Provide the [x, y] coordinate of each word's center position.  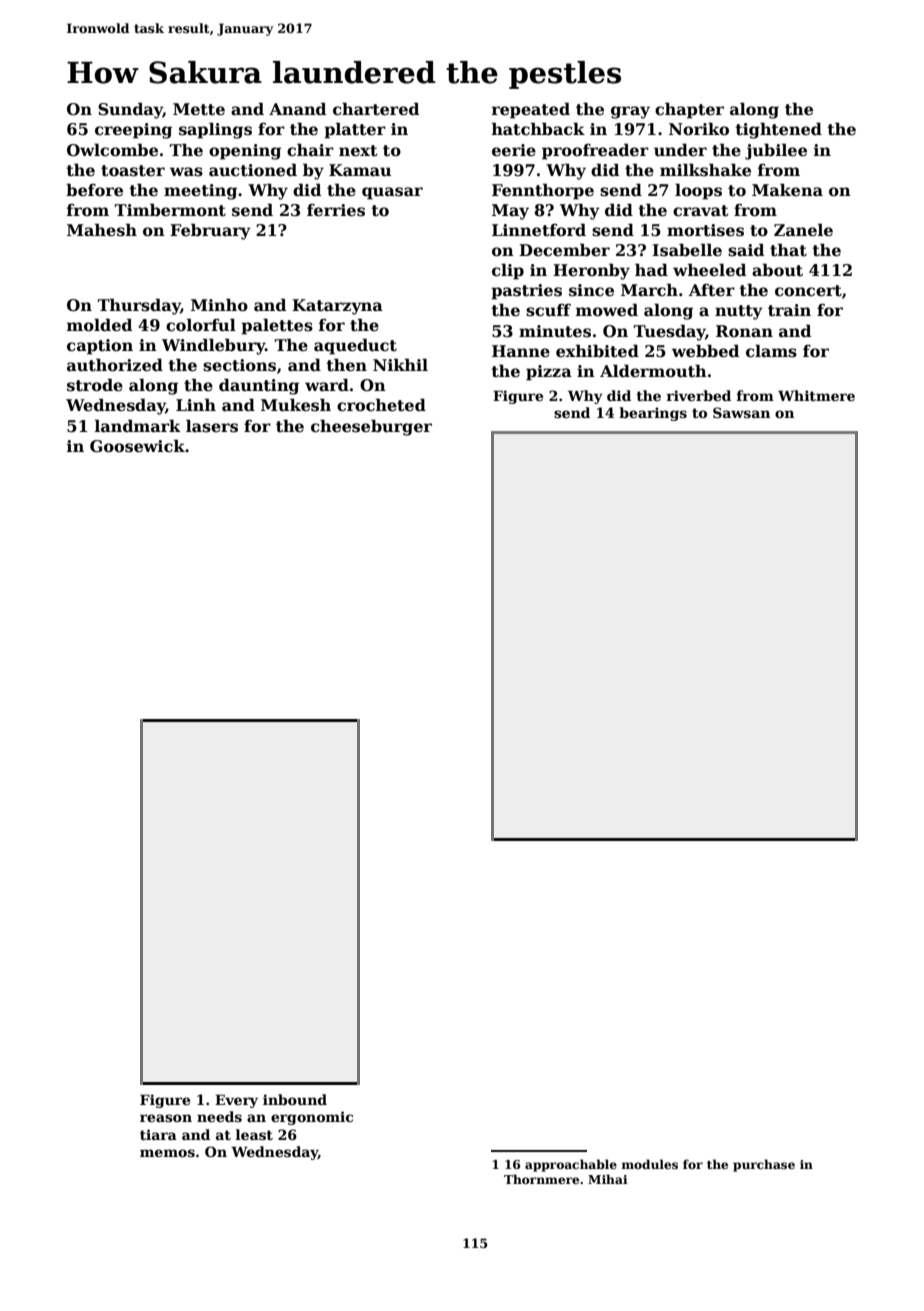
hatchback [538, 129]
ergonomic [312, 1118]
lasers [212, 426]
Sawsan [741, 412]
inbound [295, 1099]
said [746, 250]
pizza [549, 373]
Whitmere [816, 395]
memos [167, 1153]
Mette [199, 109]
